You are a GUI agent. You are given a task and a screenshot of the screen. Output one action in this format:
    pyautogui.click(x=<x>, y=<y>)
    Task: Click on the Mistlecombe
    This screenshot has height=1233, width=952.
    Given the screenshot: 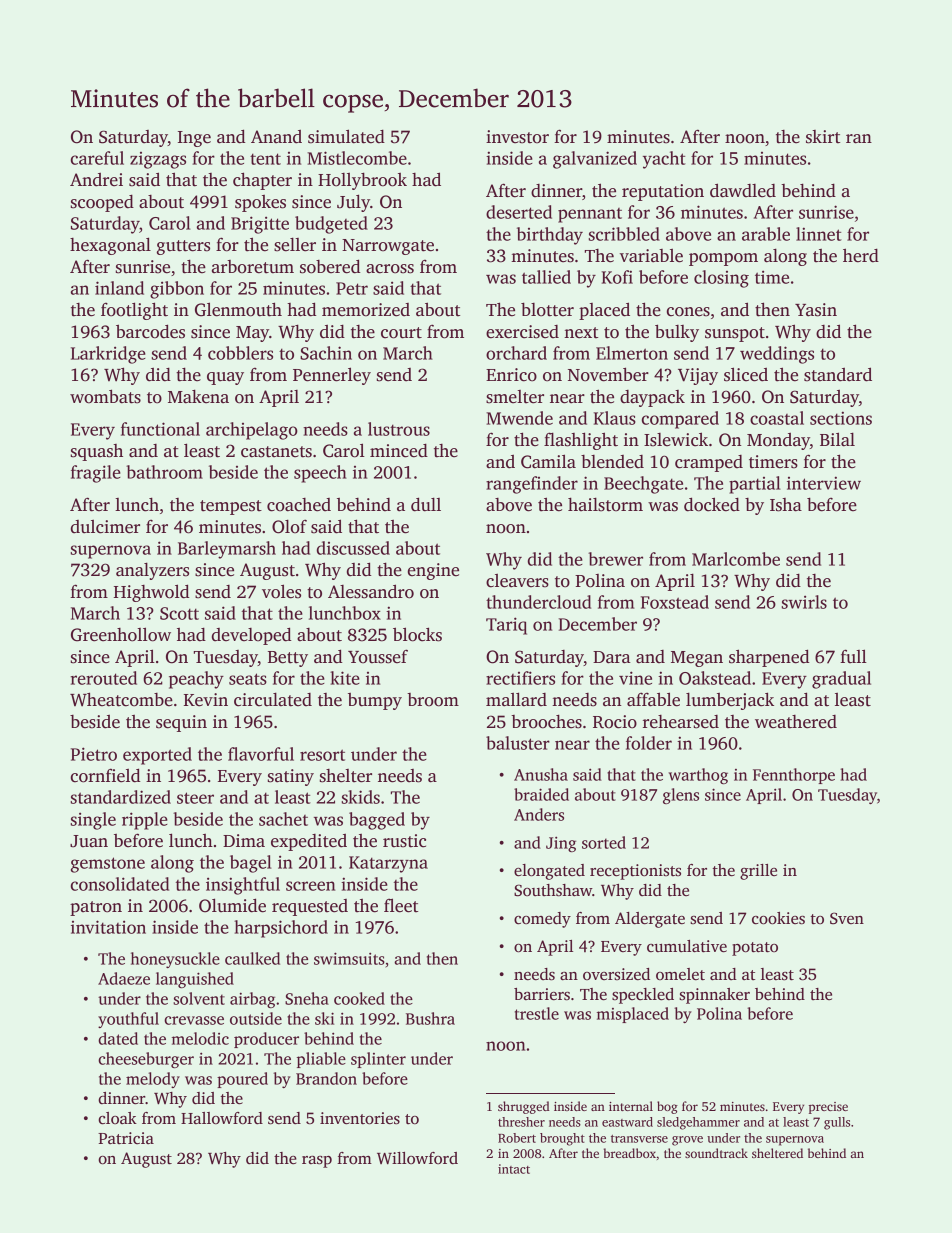 What is the action you would take?
    pyautogui.click(x=357, y=158)
